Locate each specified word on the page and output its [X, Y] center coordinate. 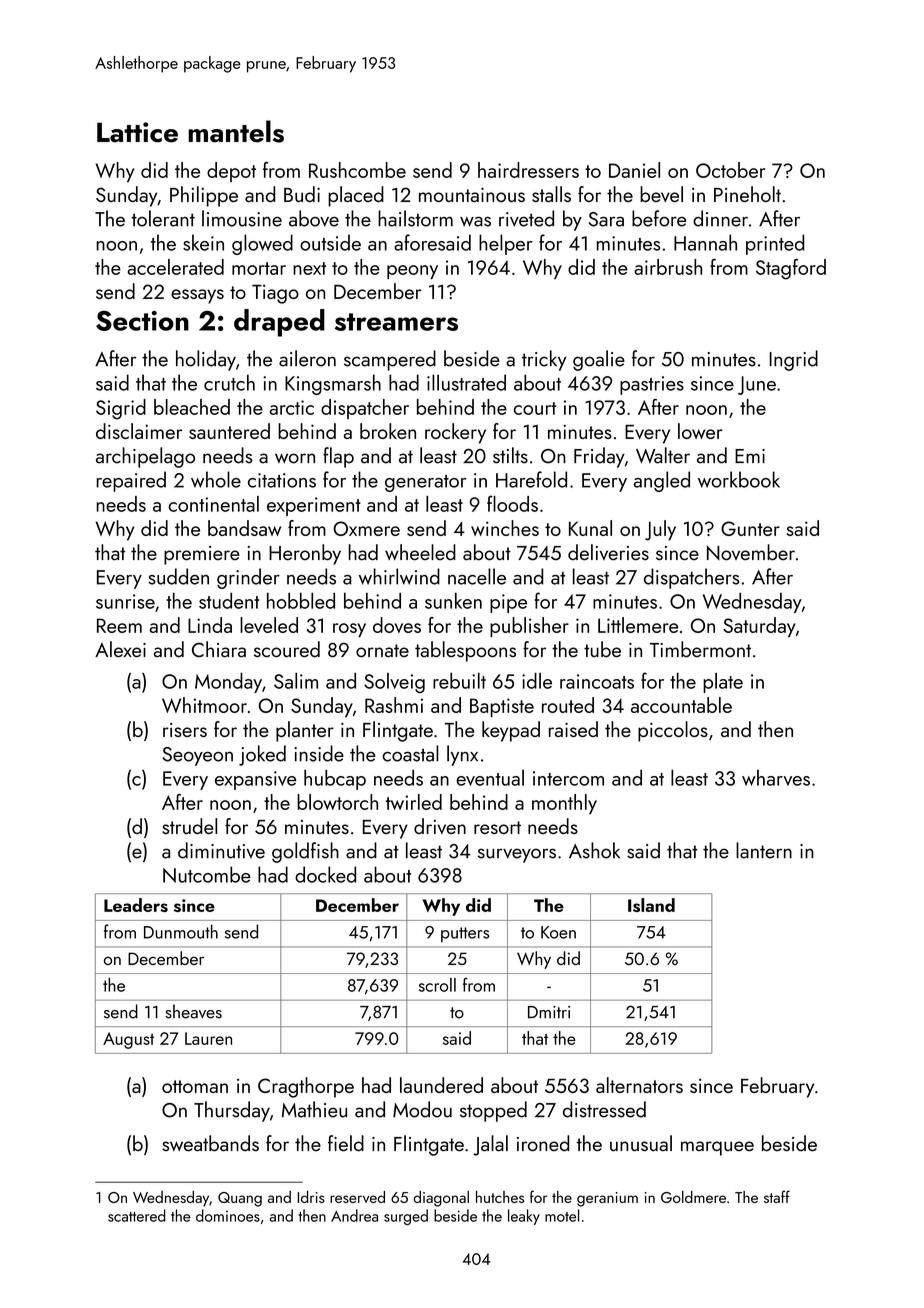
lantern [764, 850]
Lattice [137, 132]
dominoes [228, 1215]
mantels [236, 131]
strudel [189, 826]
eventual [490, 778]
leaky [524, 1217]
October [730, 170]
